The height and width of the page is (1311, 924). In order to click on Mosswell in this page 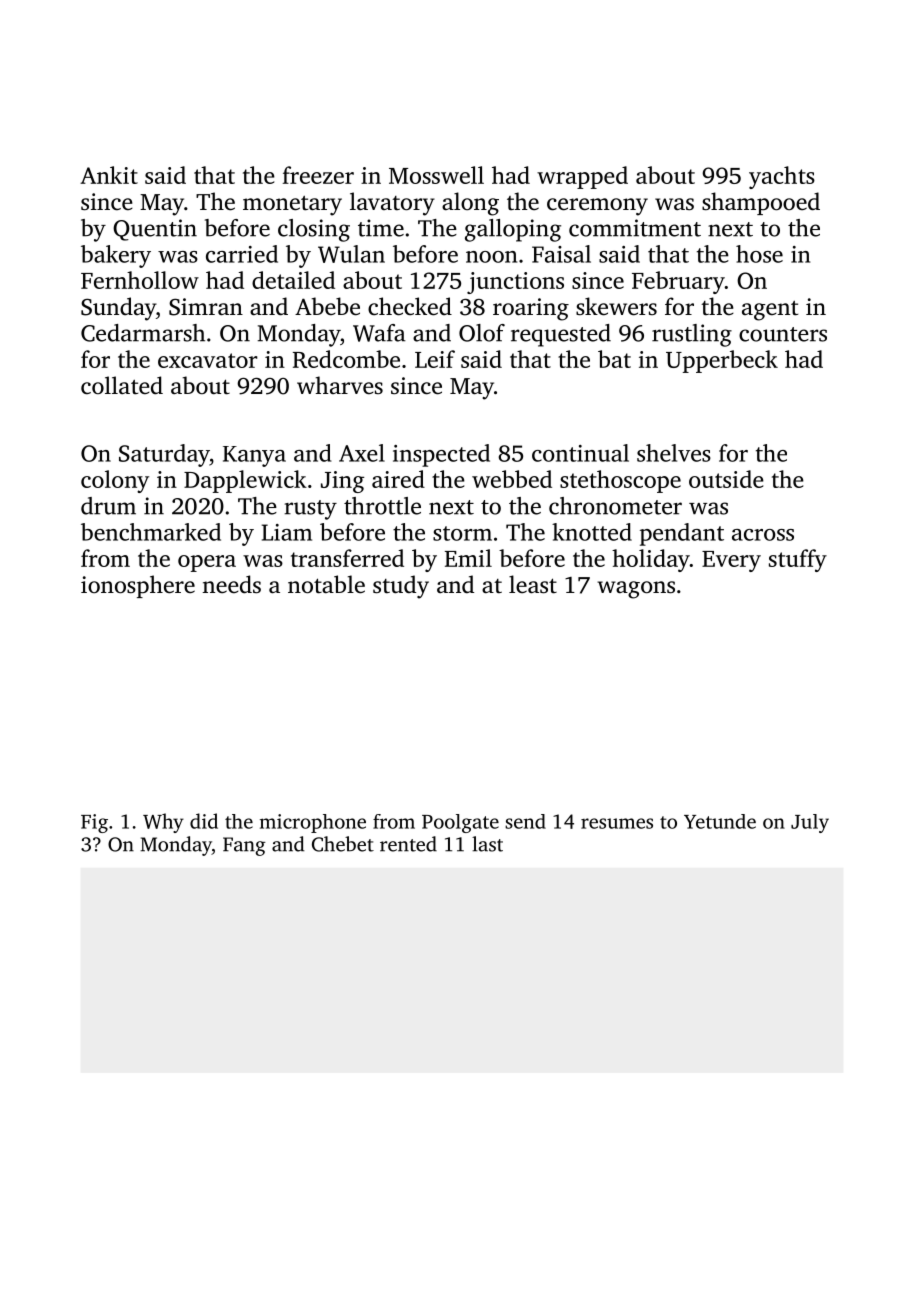, I will do `click(436, 175)`.
